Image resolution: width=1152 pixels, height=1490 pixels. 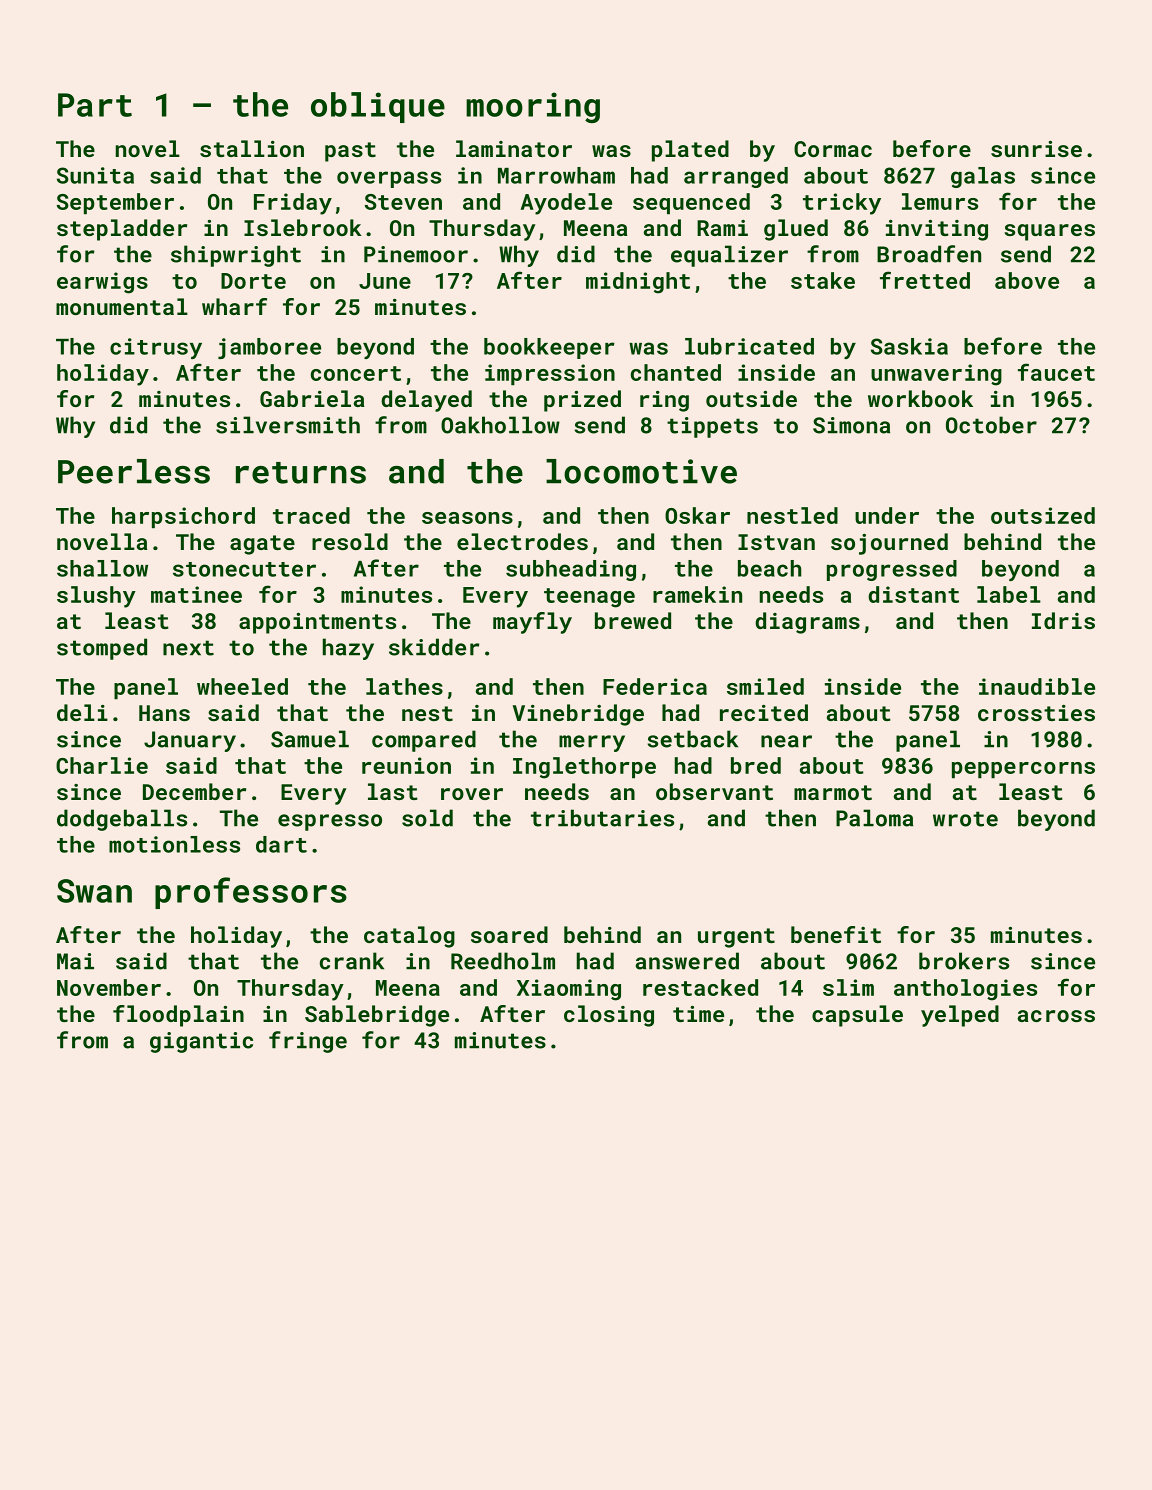 I want to click on Peerless, so click(x=134, y=471).
